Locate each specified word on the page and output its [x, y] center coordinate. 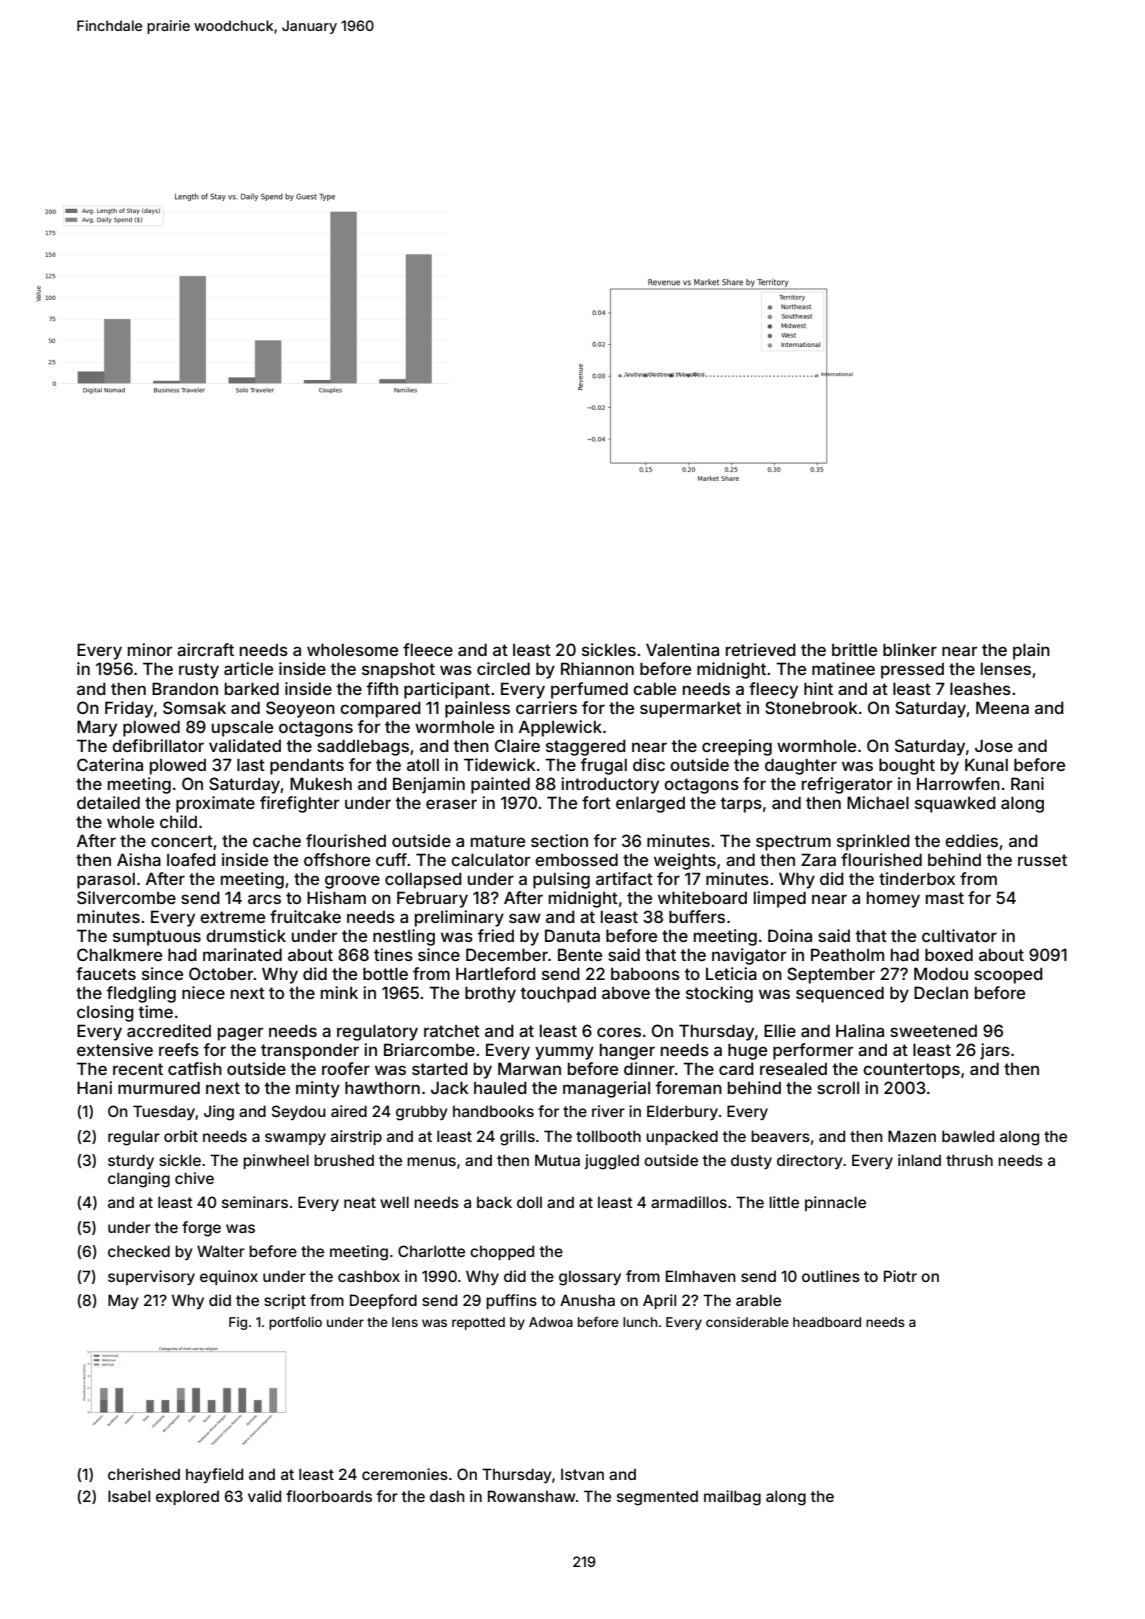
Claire [517, 745]
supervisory [151, 1277]
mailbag [732, 1498]
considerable [747, 1322]
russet [1042, 860]
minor [150, 649]
